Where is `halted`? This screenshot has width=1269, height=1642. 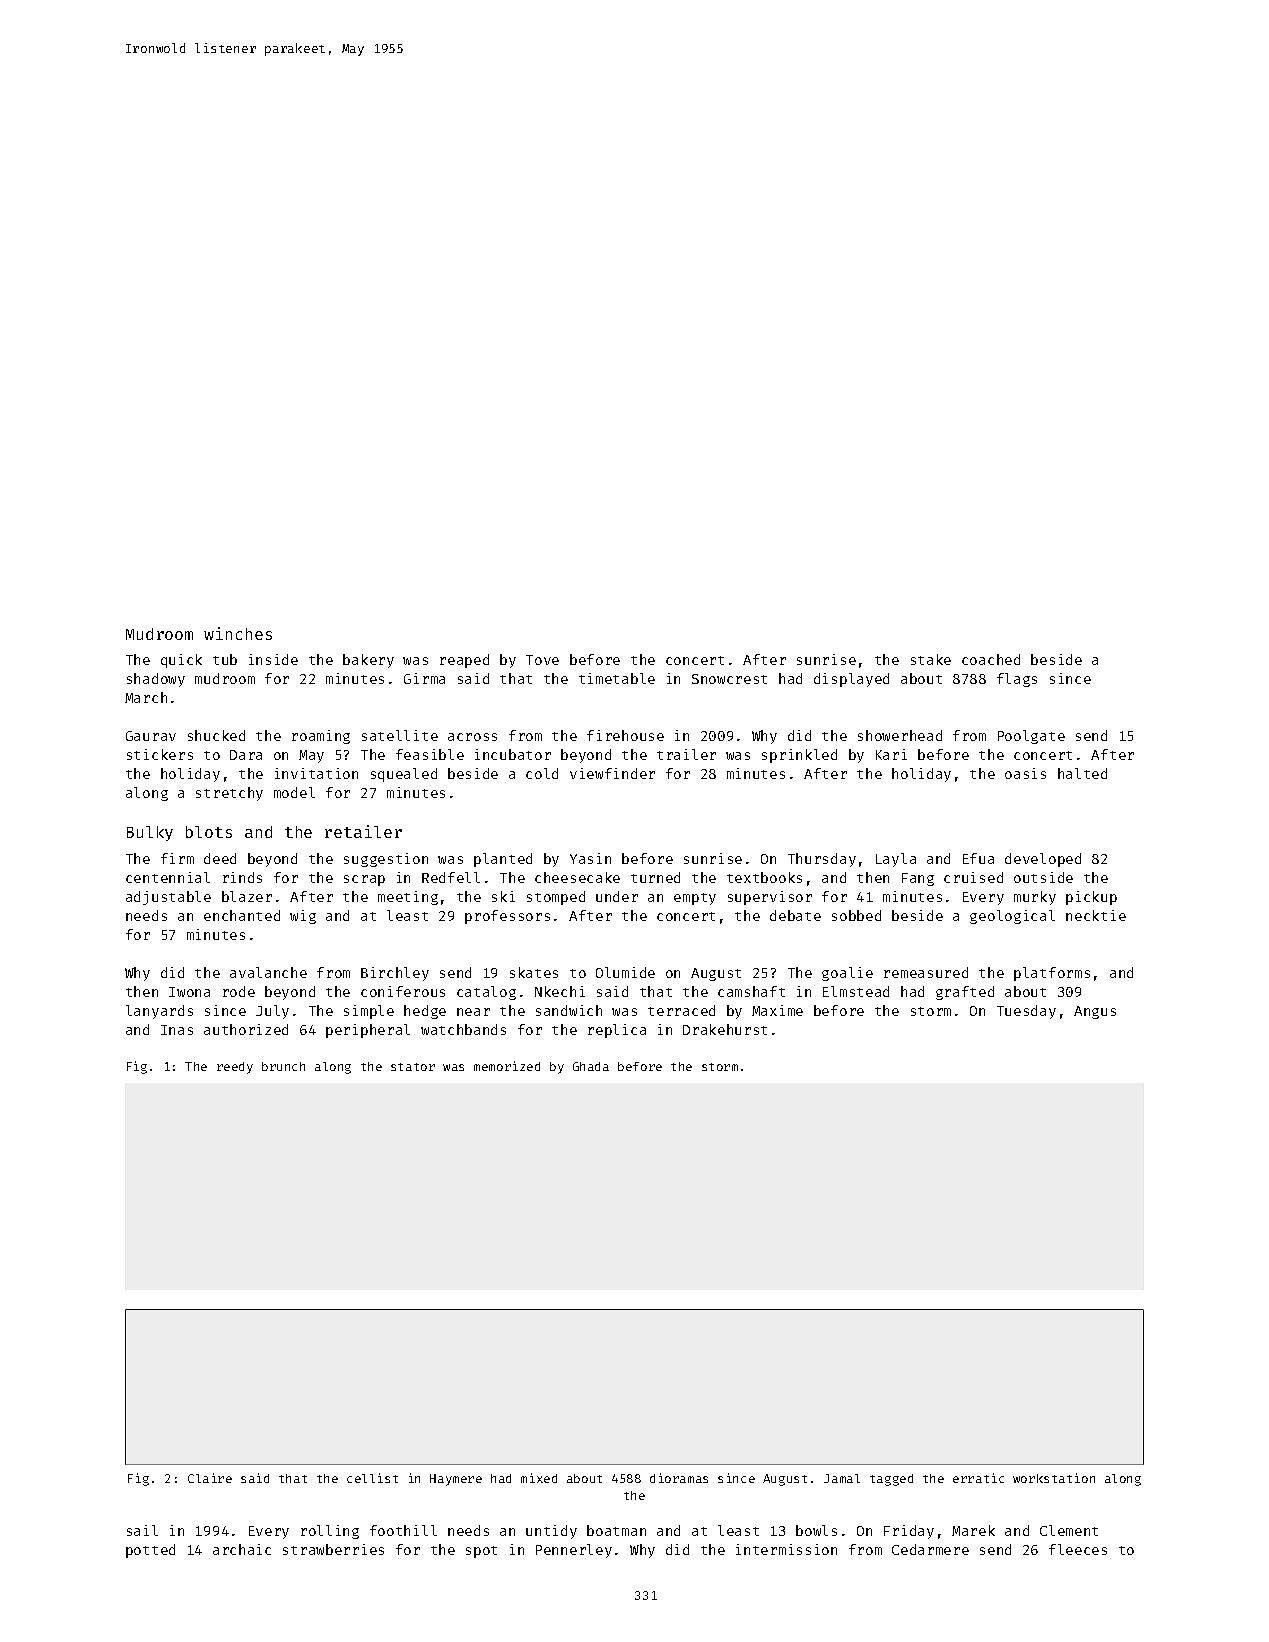
halted is located at coordinates (1082, 773).
